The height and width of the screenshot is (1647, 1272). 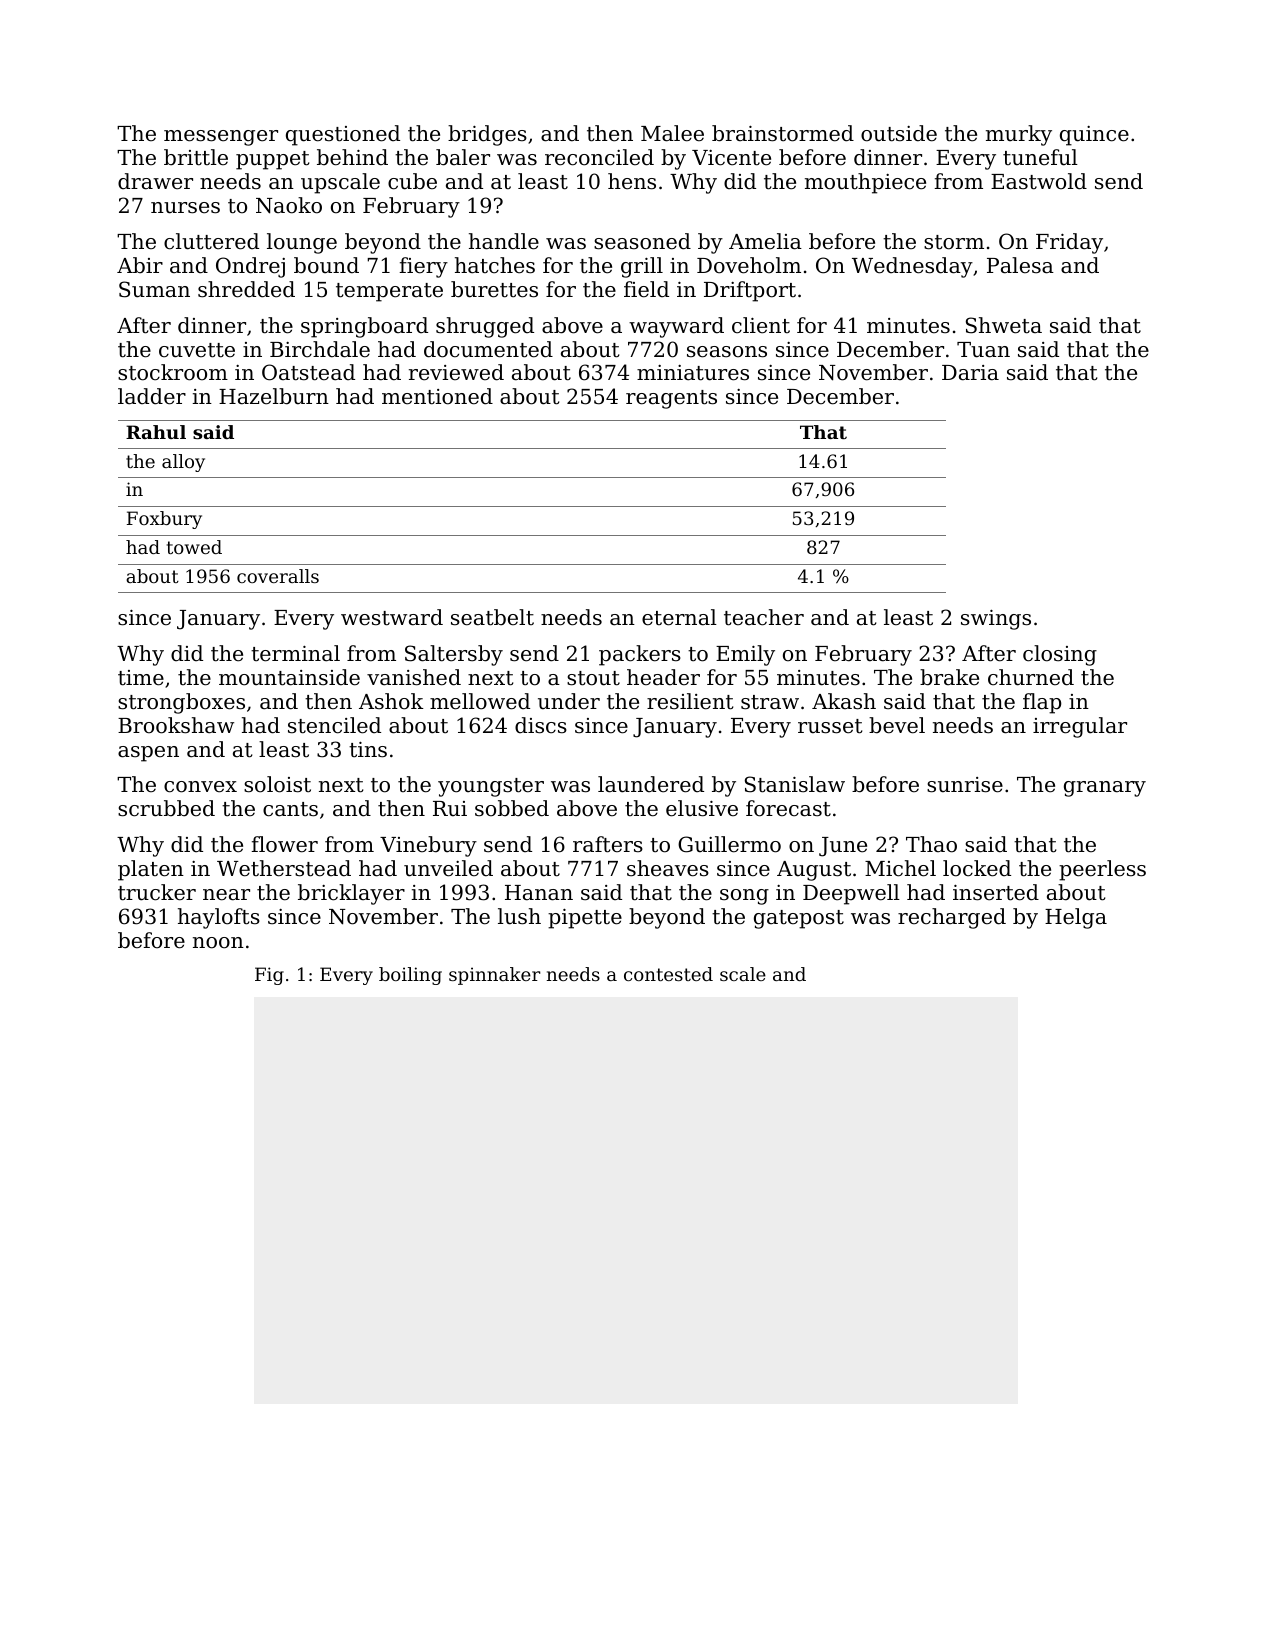 I want to click on wayward, so click(x=676, y=327).
